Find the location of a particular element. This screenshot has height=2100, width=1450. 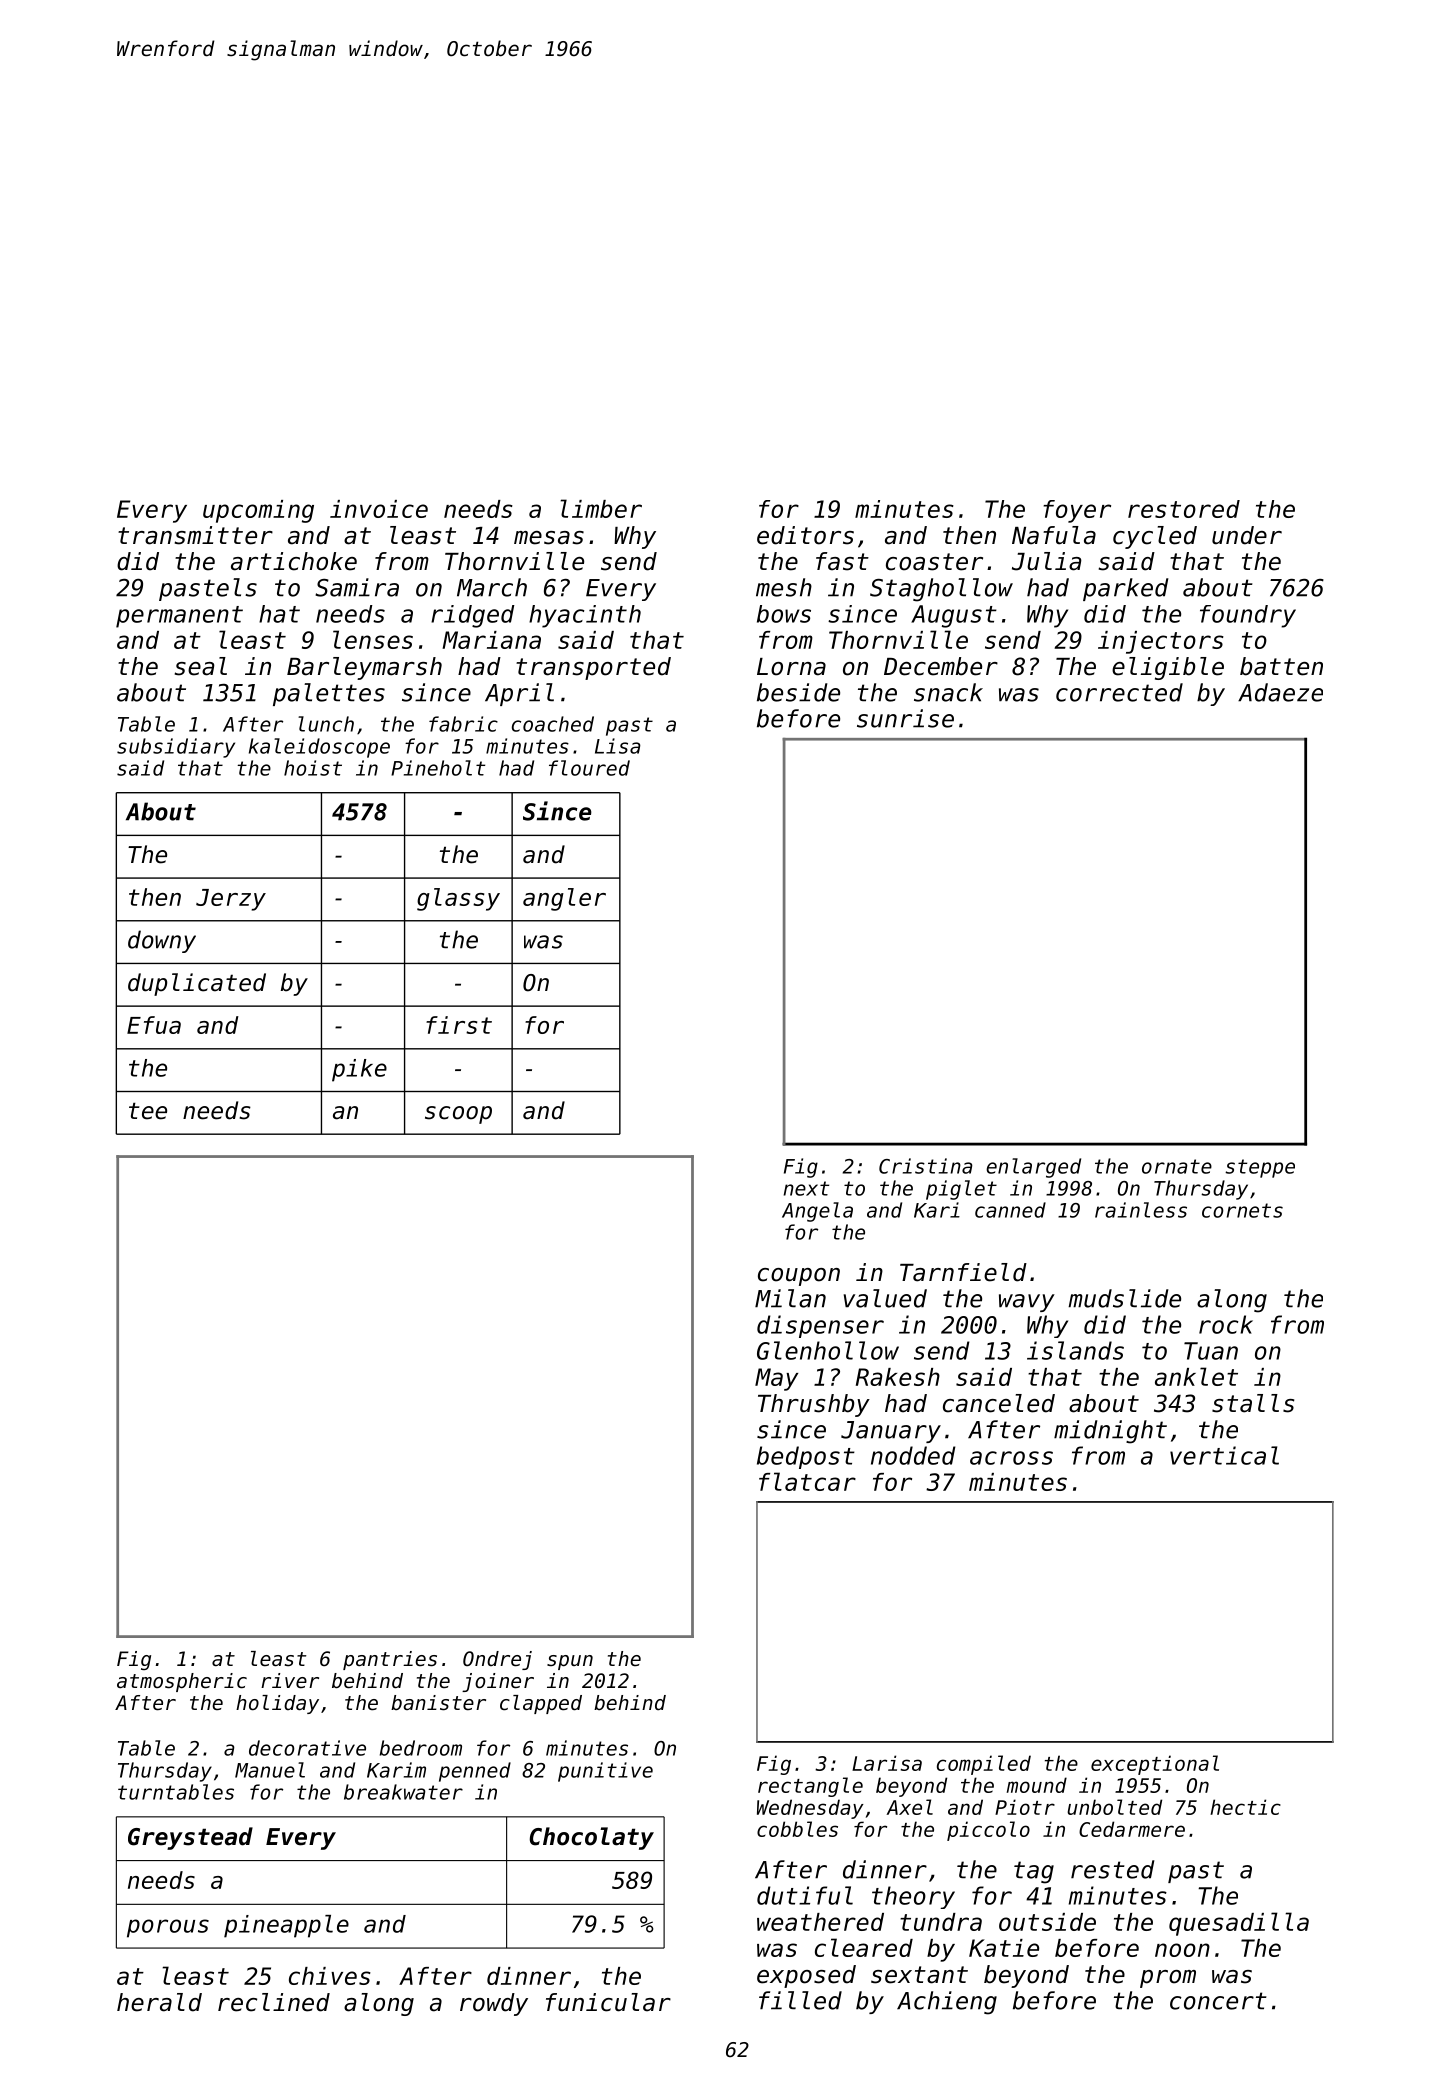

limber is located at coordinates (601, 508).
